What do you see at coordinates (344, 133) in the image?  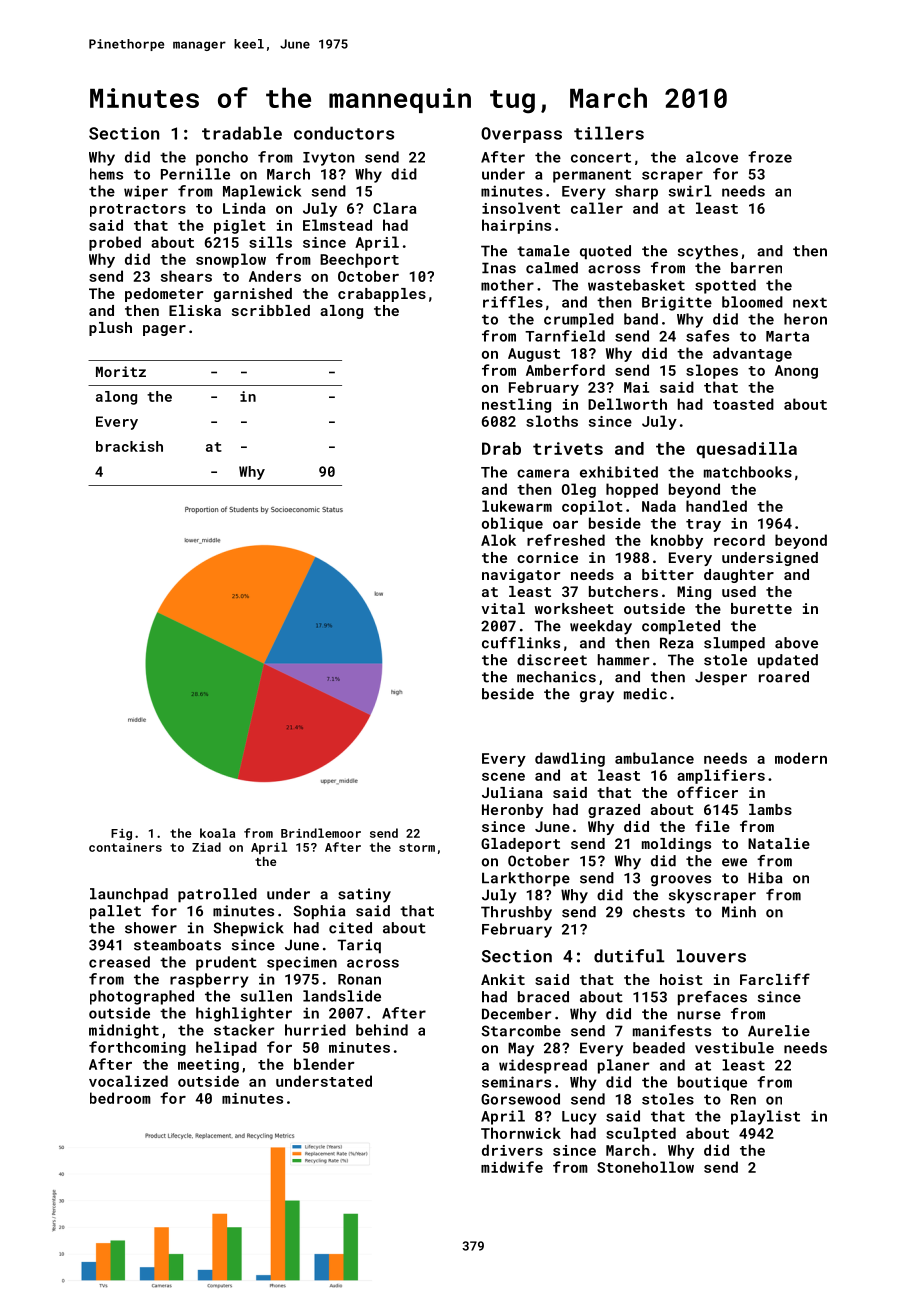 I see `conductors` at bounding box center [344, 133].
